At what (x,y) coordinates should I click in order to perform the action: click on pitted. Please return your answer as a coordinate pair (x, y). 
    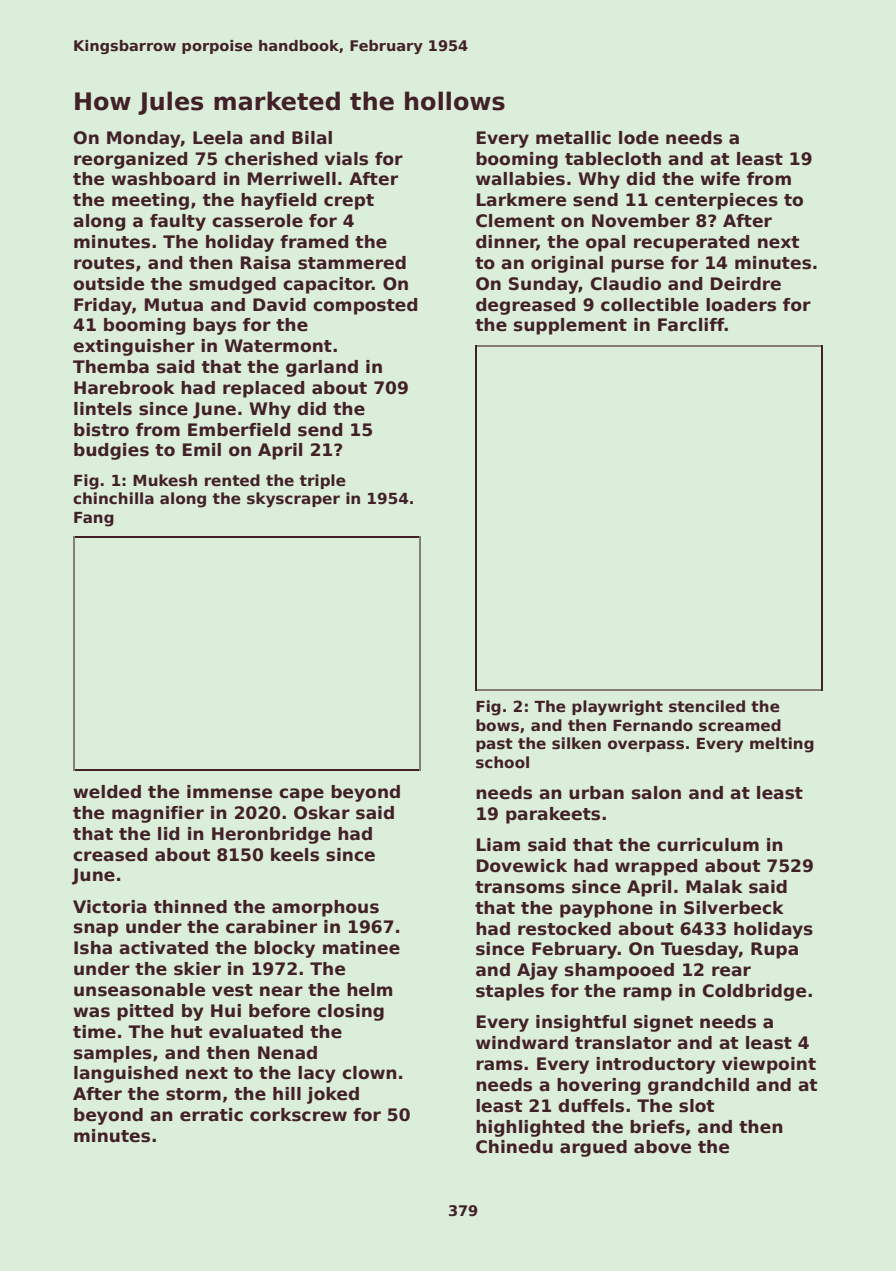
    Looking at the image, I should click on (145, 1012).
